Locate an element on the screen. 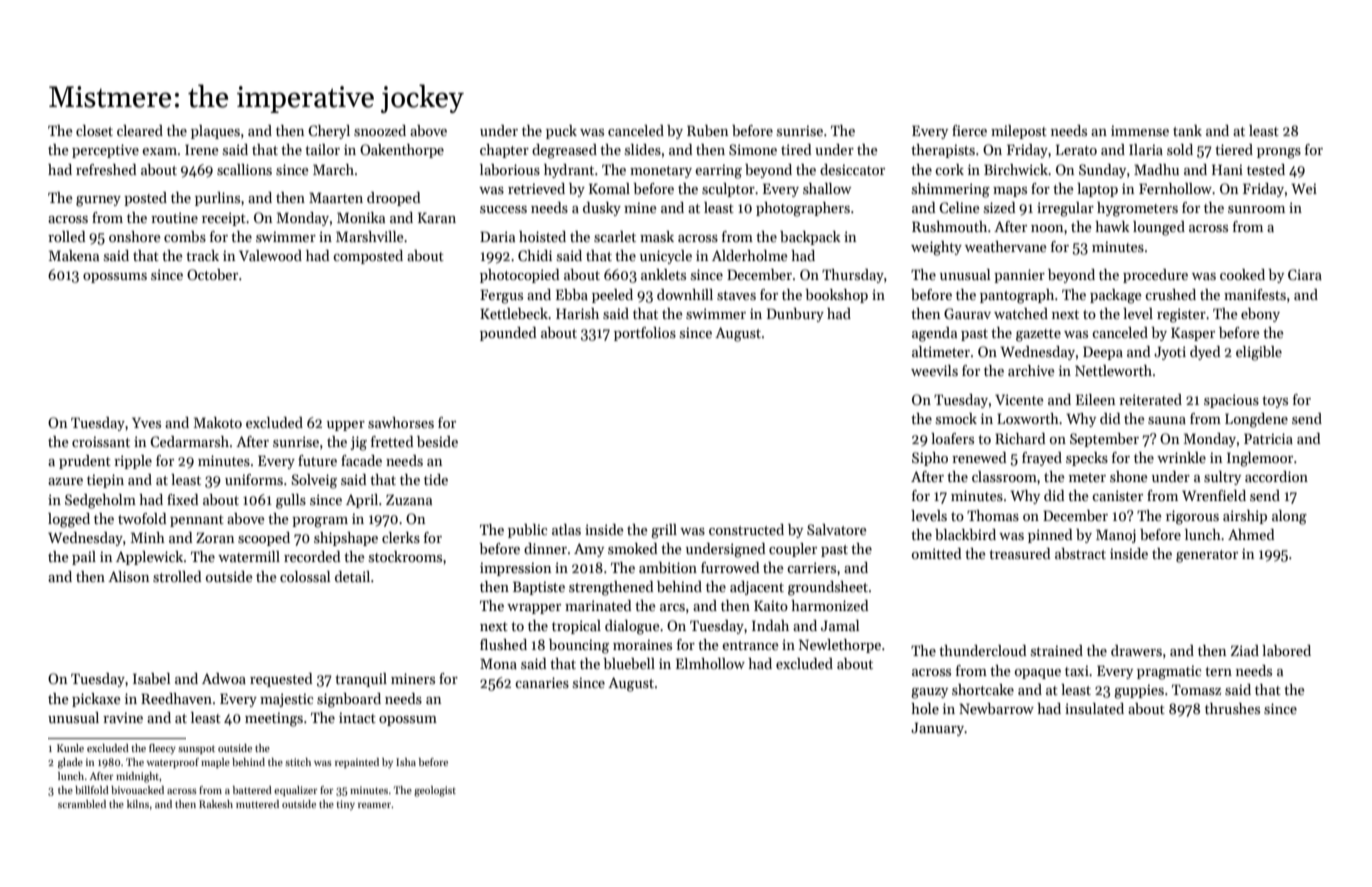 This screenshot has height=887, width=1372. scrambled is located at coordinates (82, 804).
